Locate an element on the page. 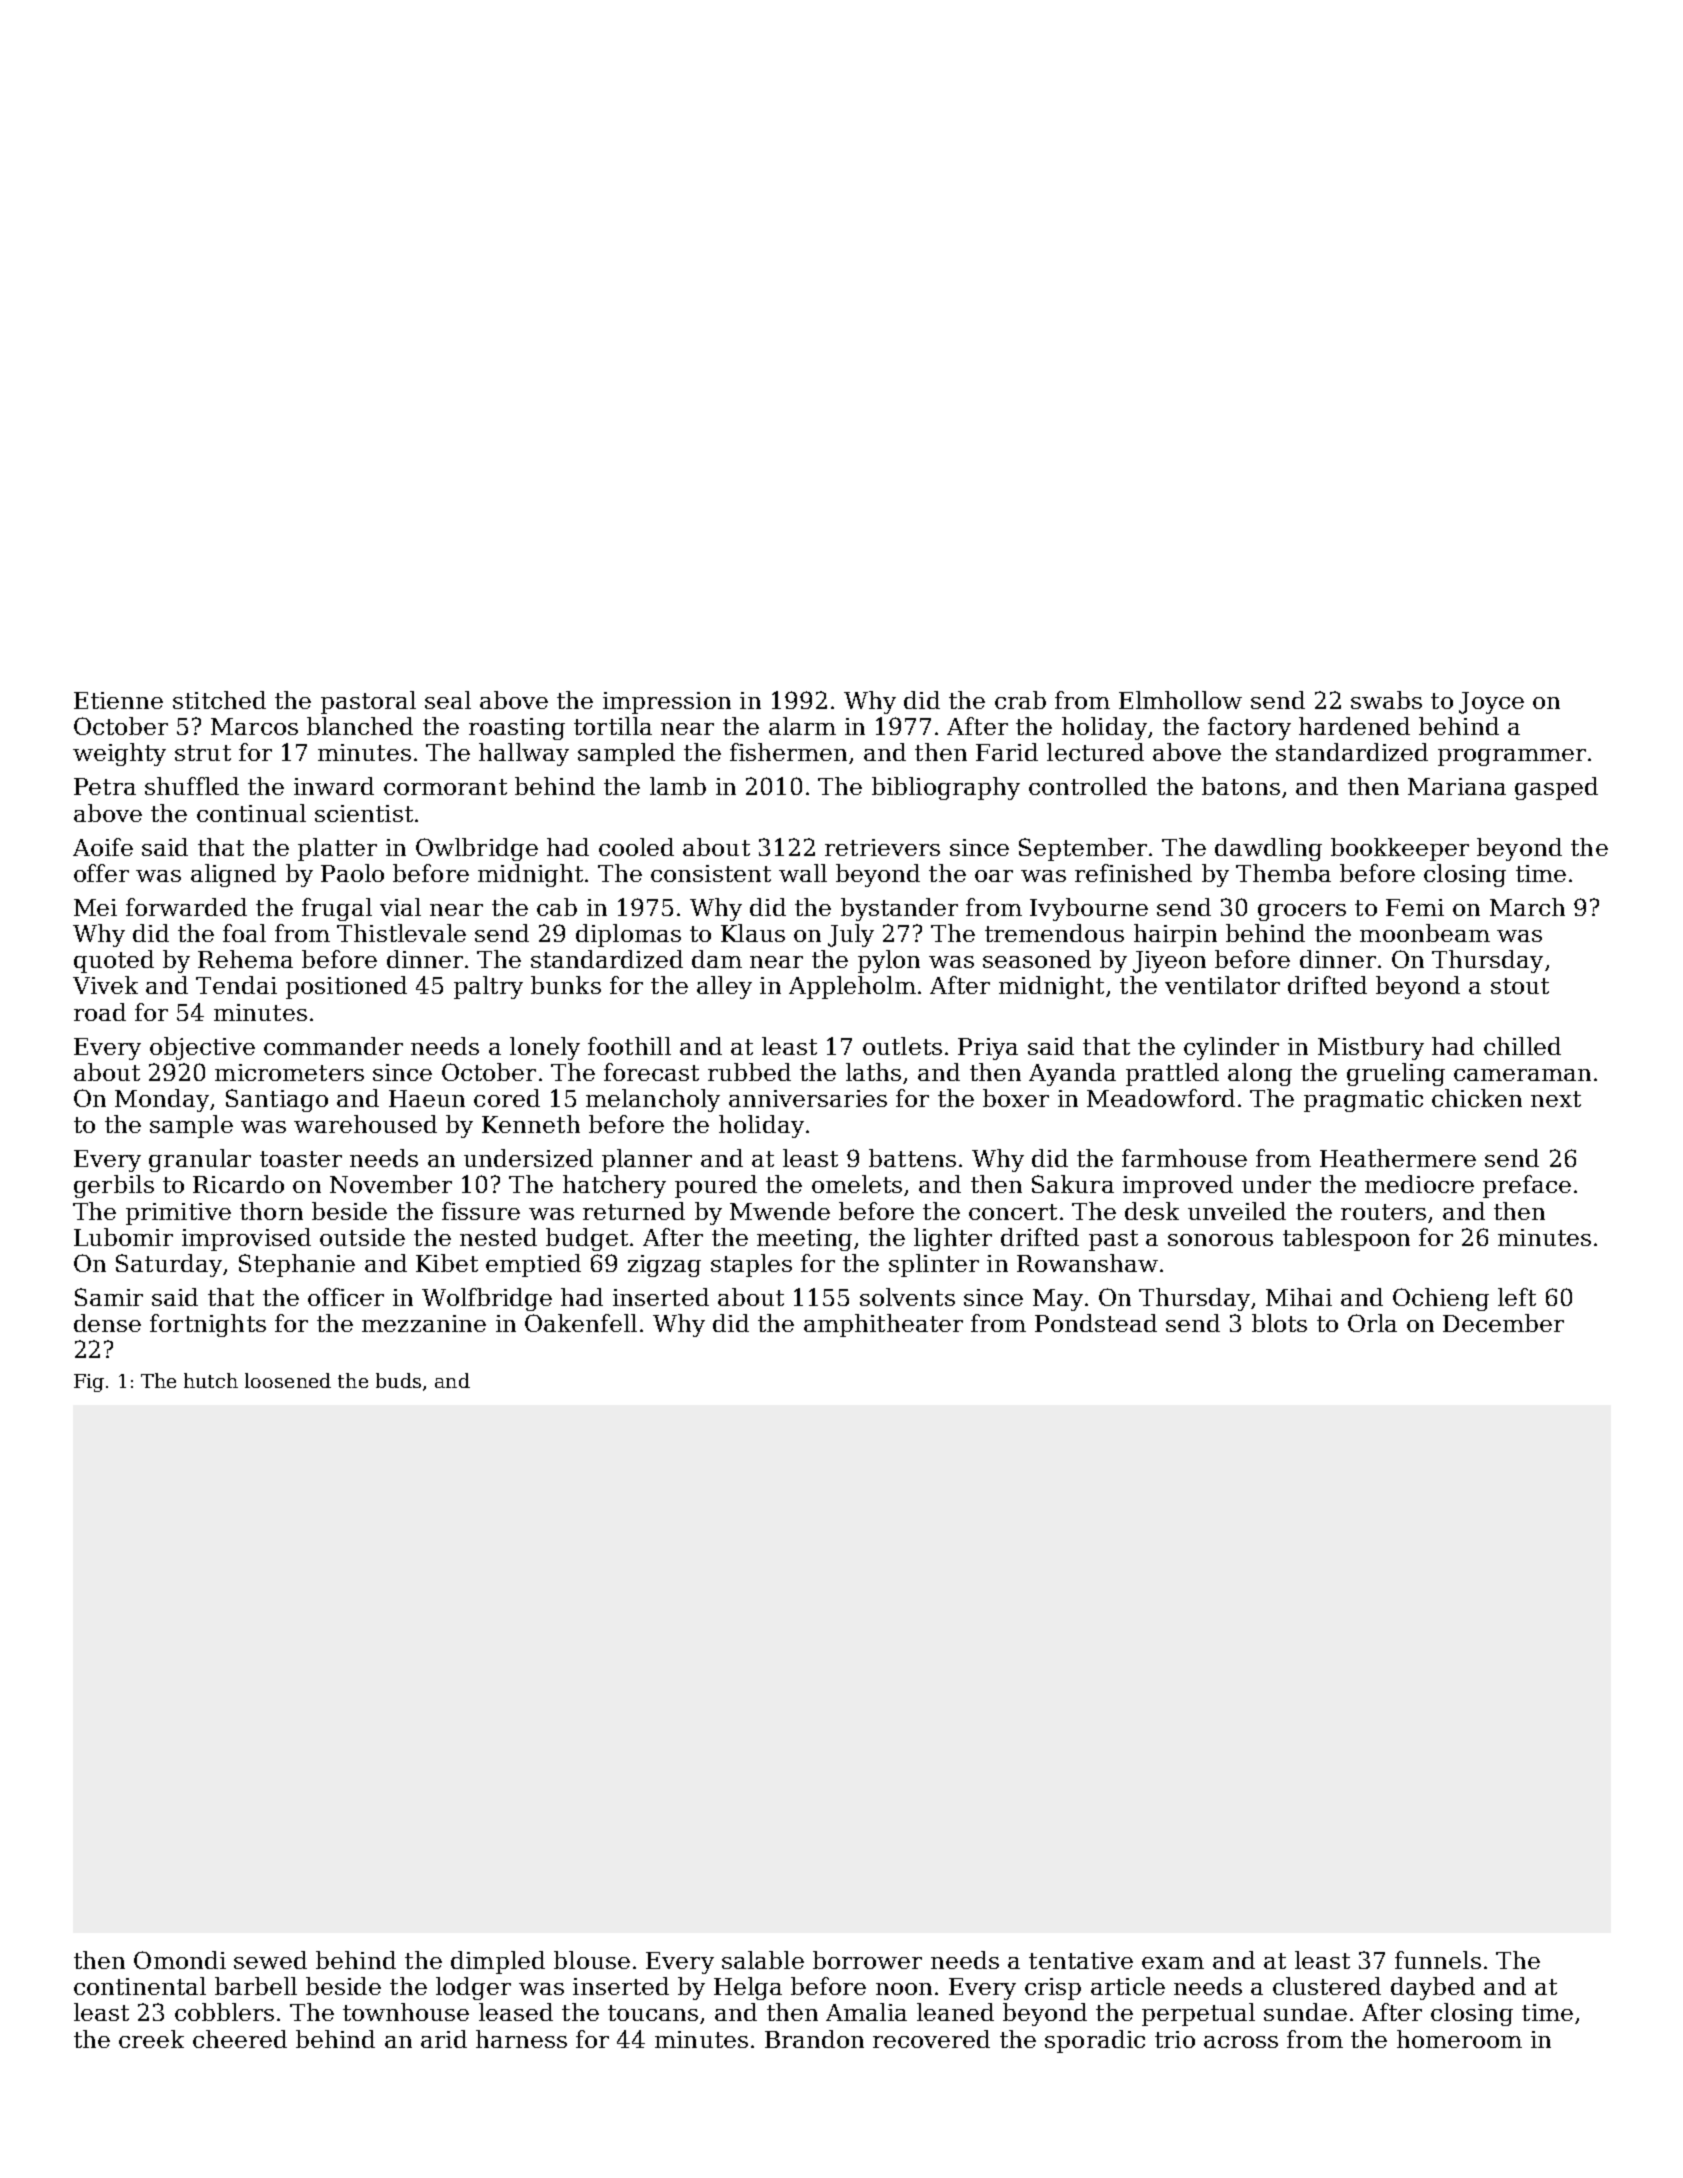 The image size is (1683, 2178). road is located at coordinates (100, 1012).
